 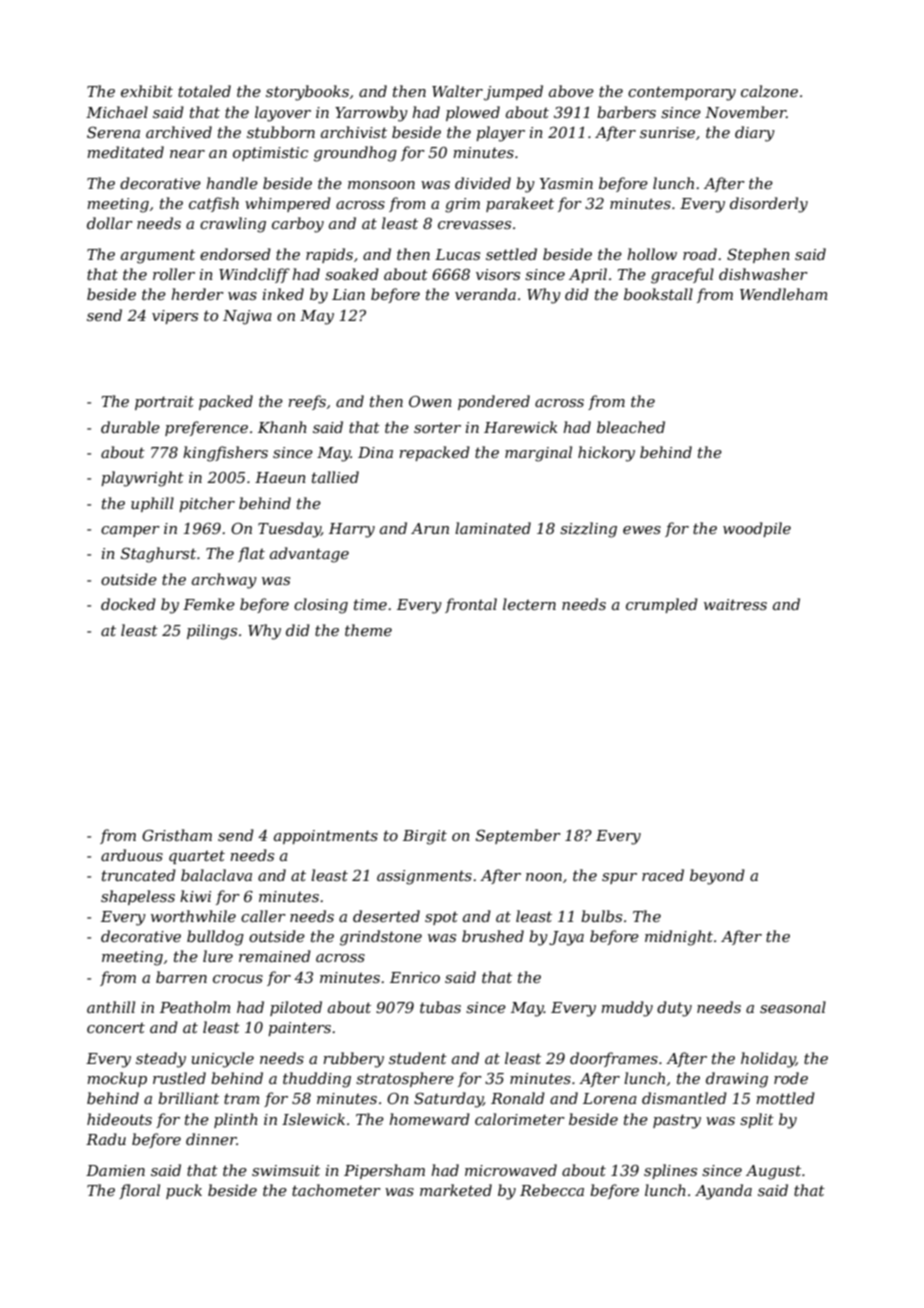 What do you see at coordinates (682, 276) in the screenshot?
I see `graceful` at bounding box center [682, 276].
